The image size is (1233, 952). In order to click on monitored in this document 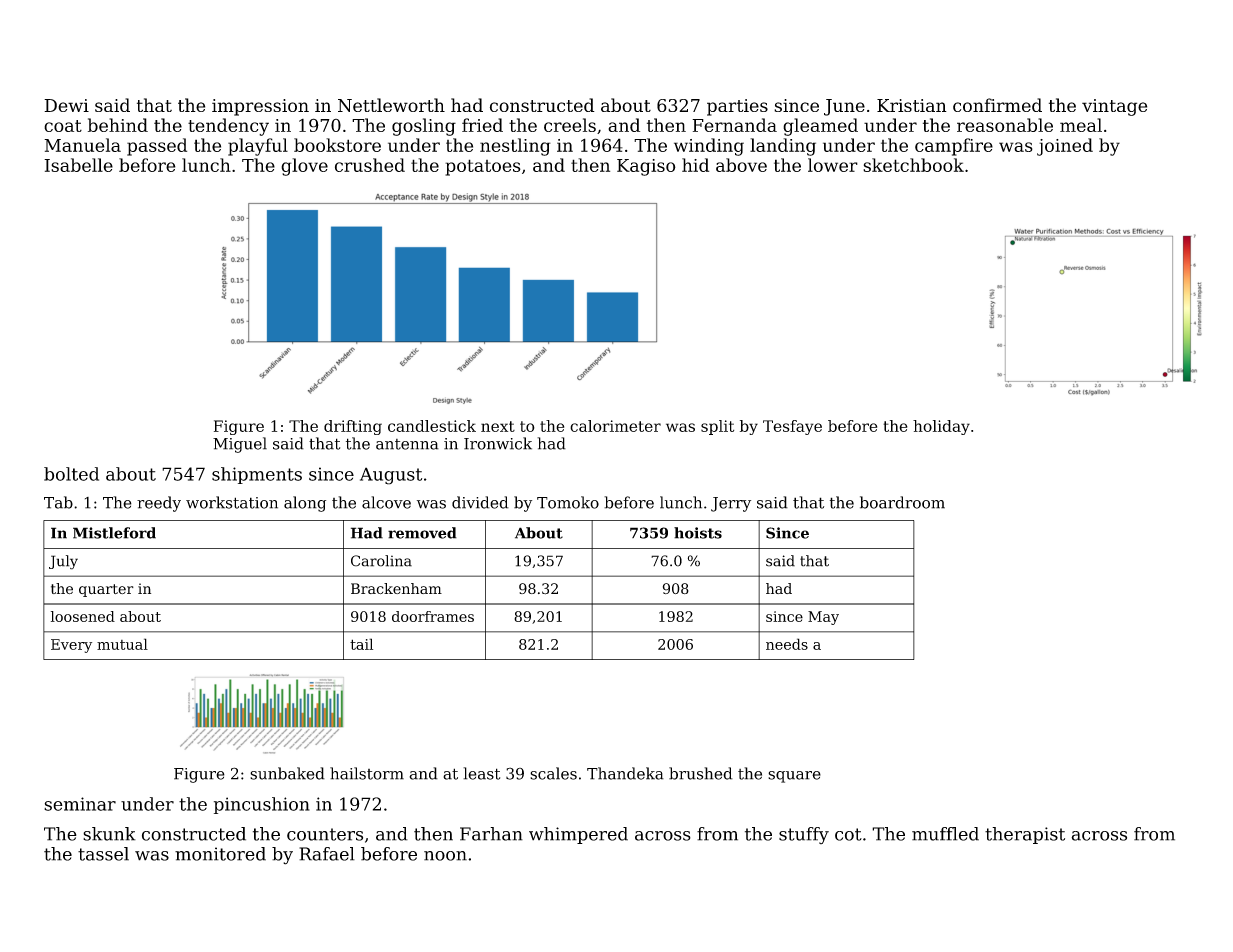, I will do `click(220, 854)`.
